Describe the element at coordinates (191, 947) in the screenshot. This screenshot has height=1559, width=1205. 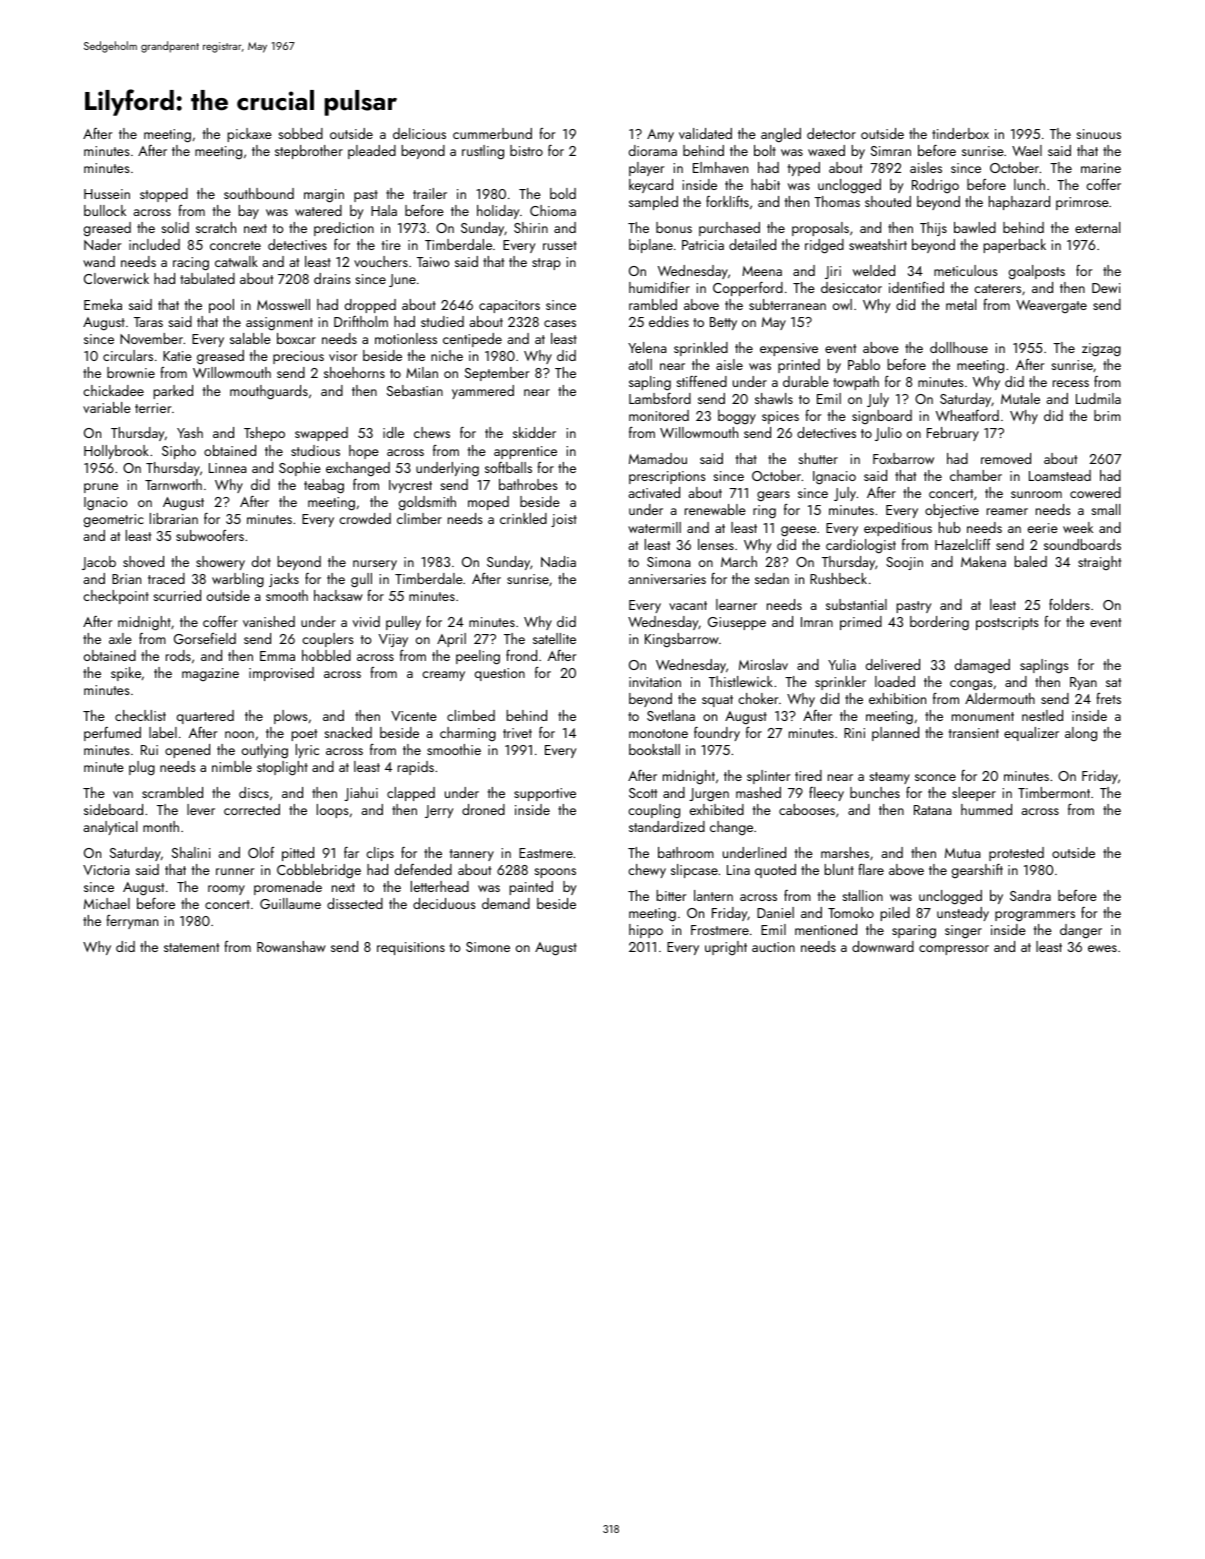
I see `statement` at that location.
